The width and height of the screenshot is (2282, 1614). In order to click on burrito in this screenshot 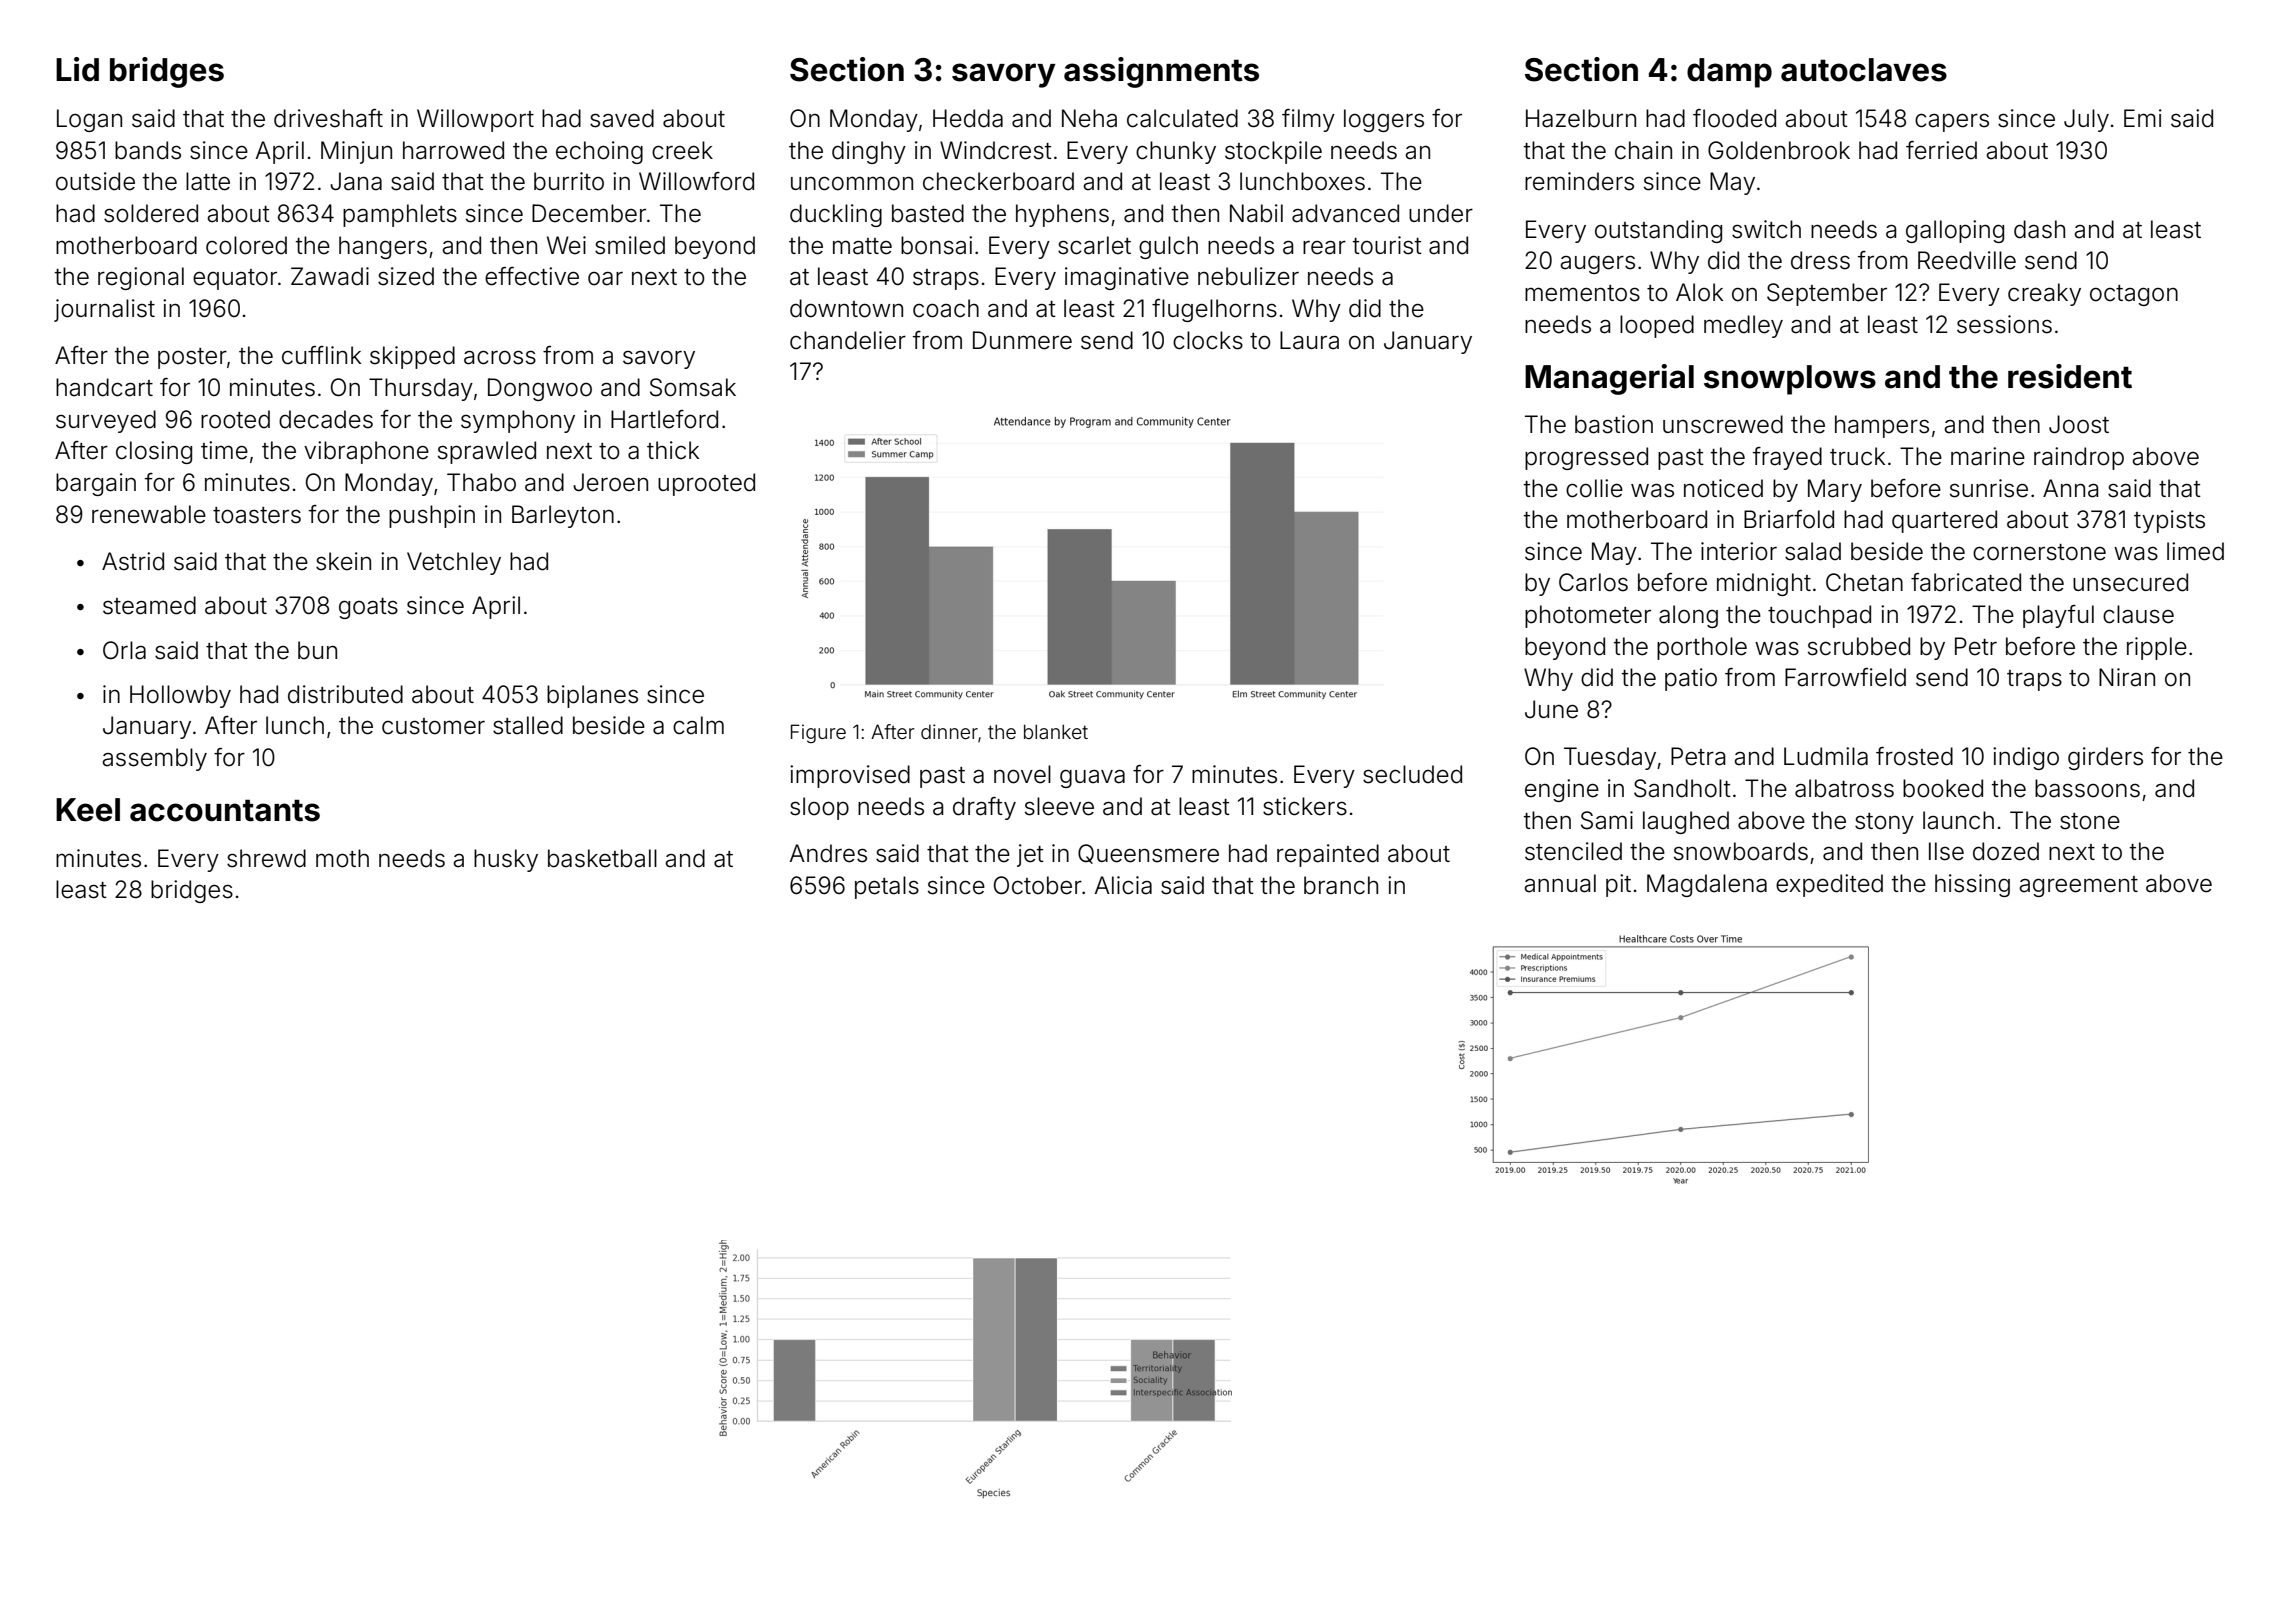, I will do `click(569, 181)`.
